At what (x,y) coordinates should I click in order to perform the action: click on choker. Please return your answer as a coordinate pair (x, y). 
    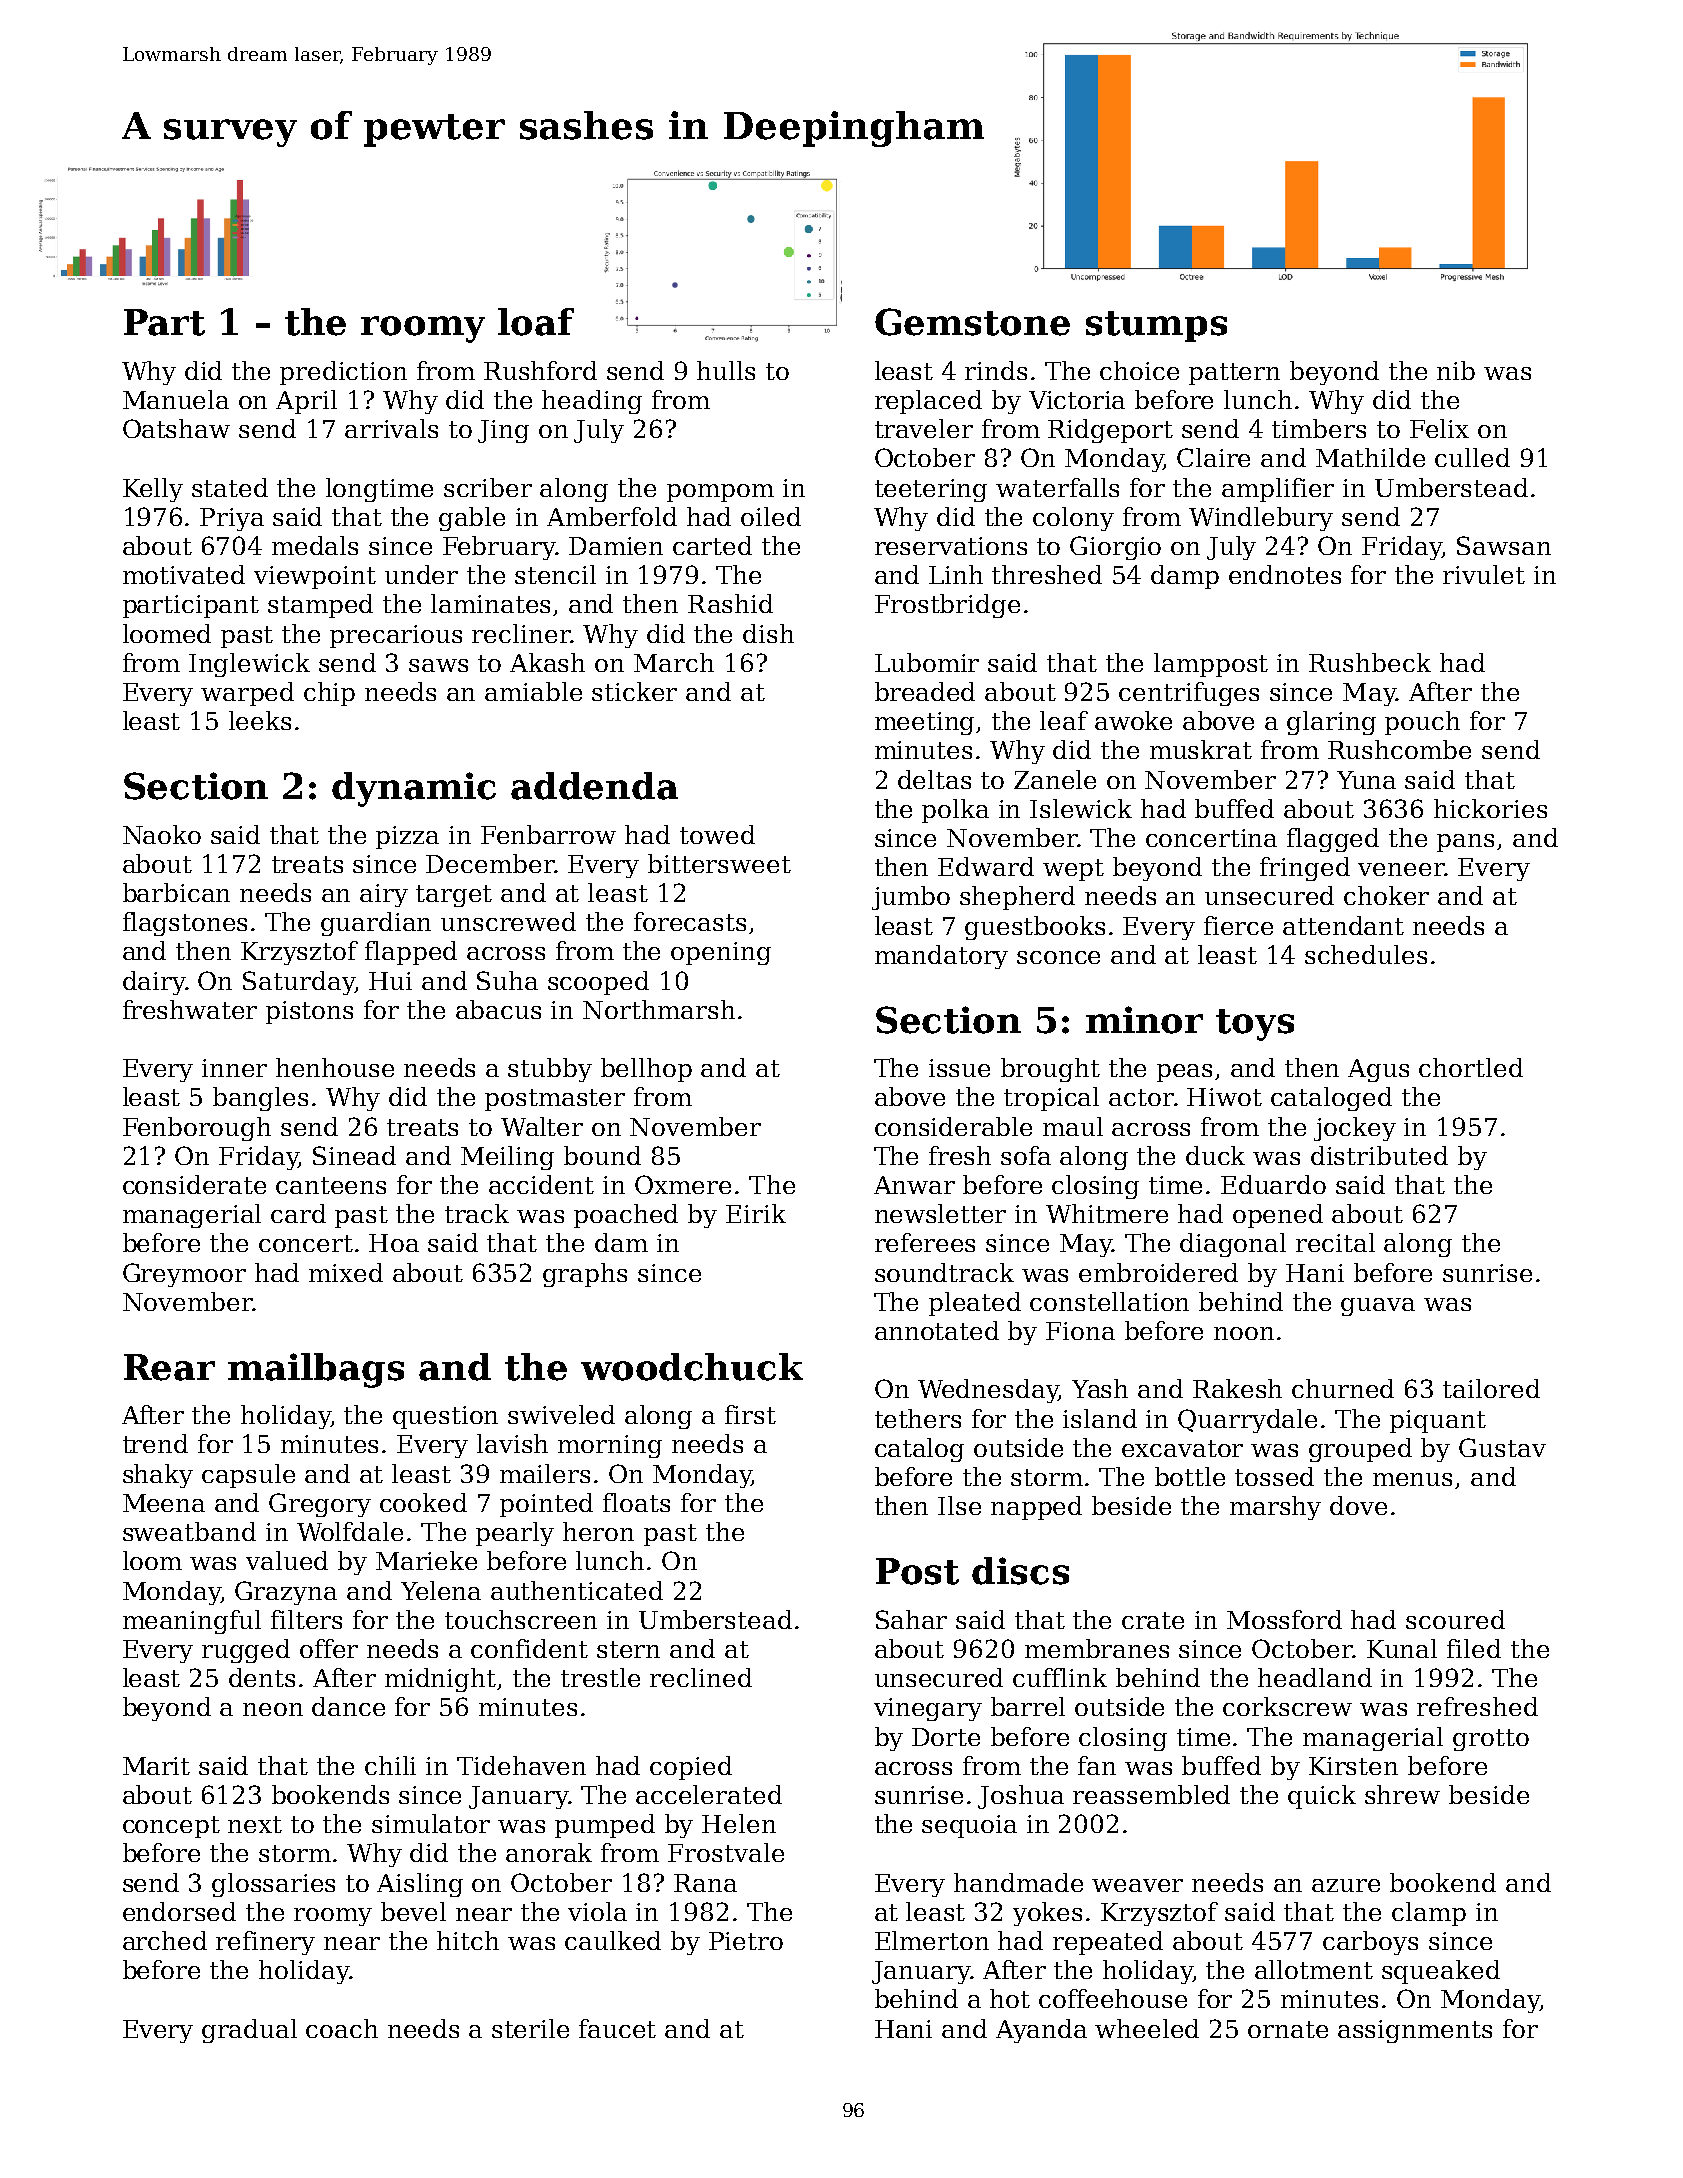
    Looking at the image, I should click on (1386, 895).
